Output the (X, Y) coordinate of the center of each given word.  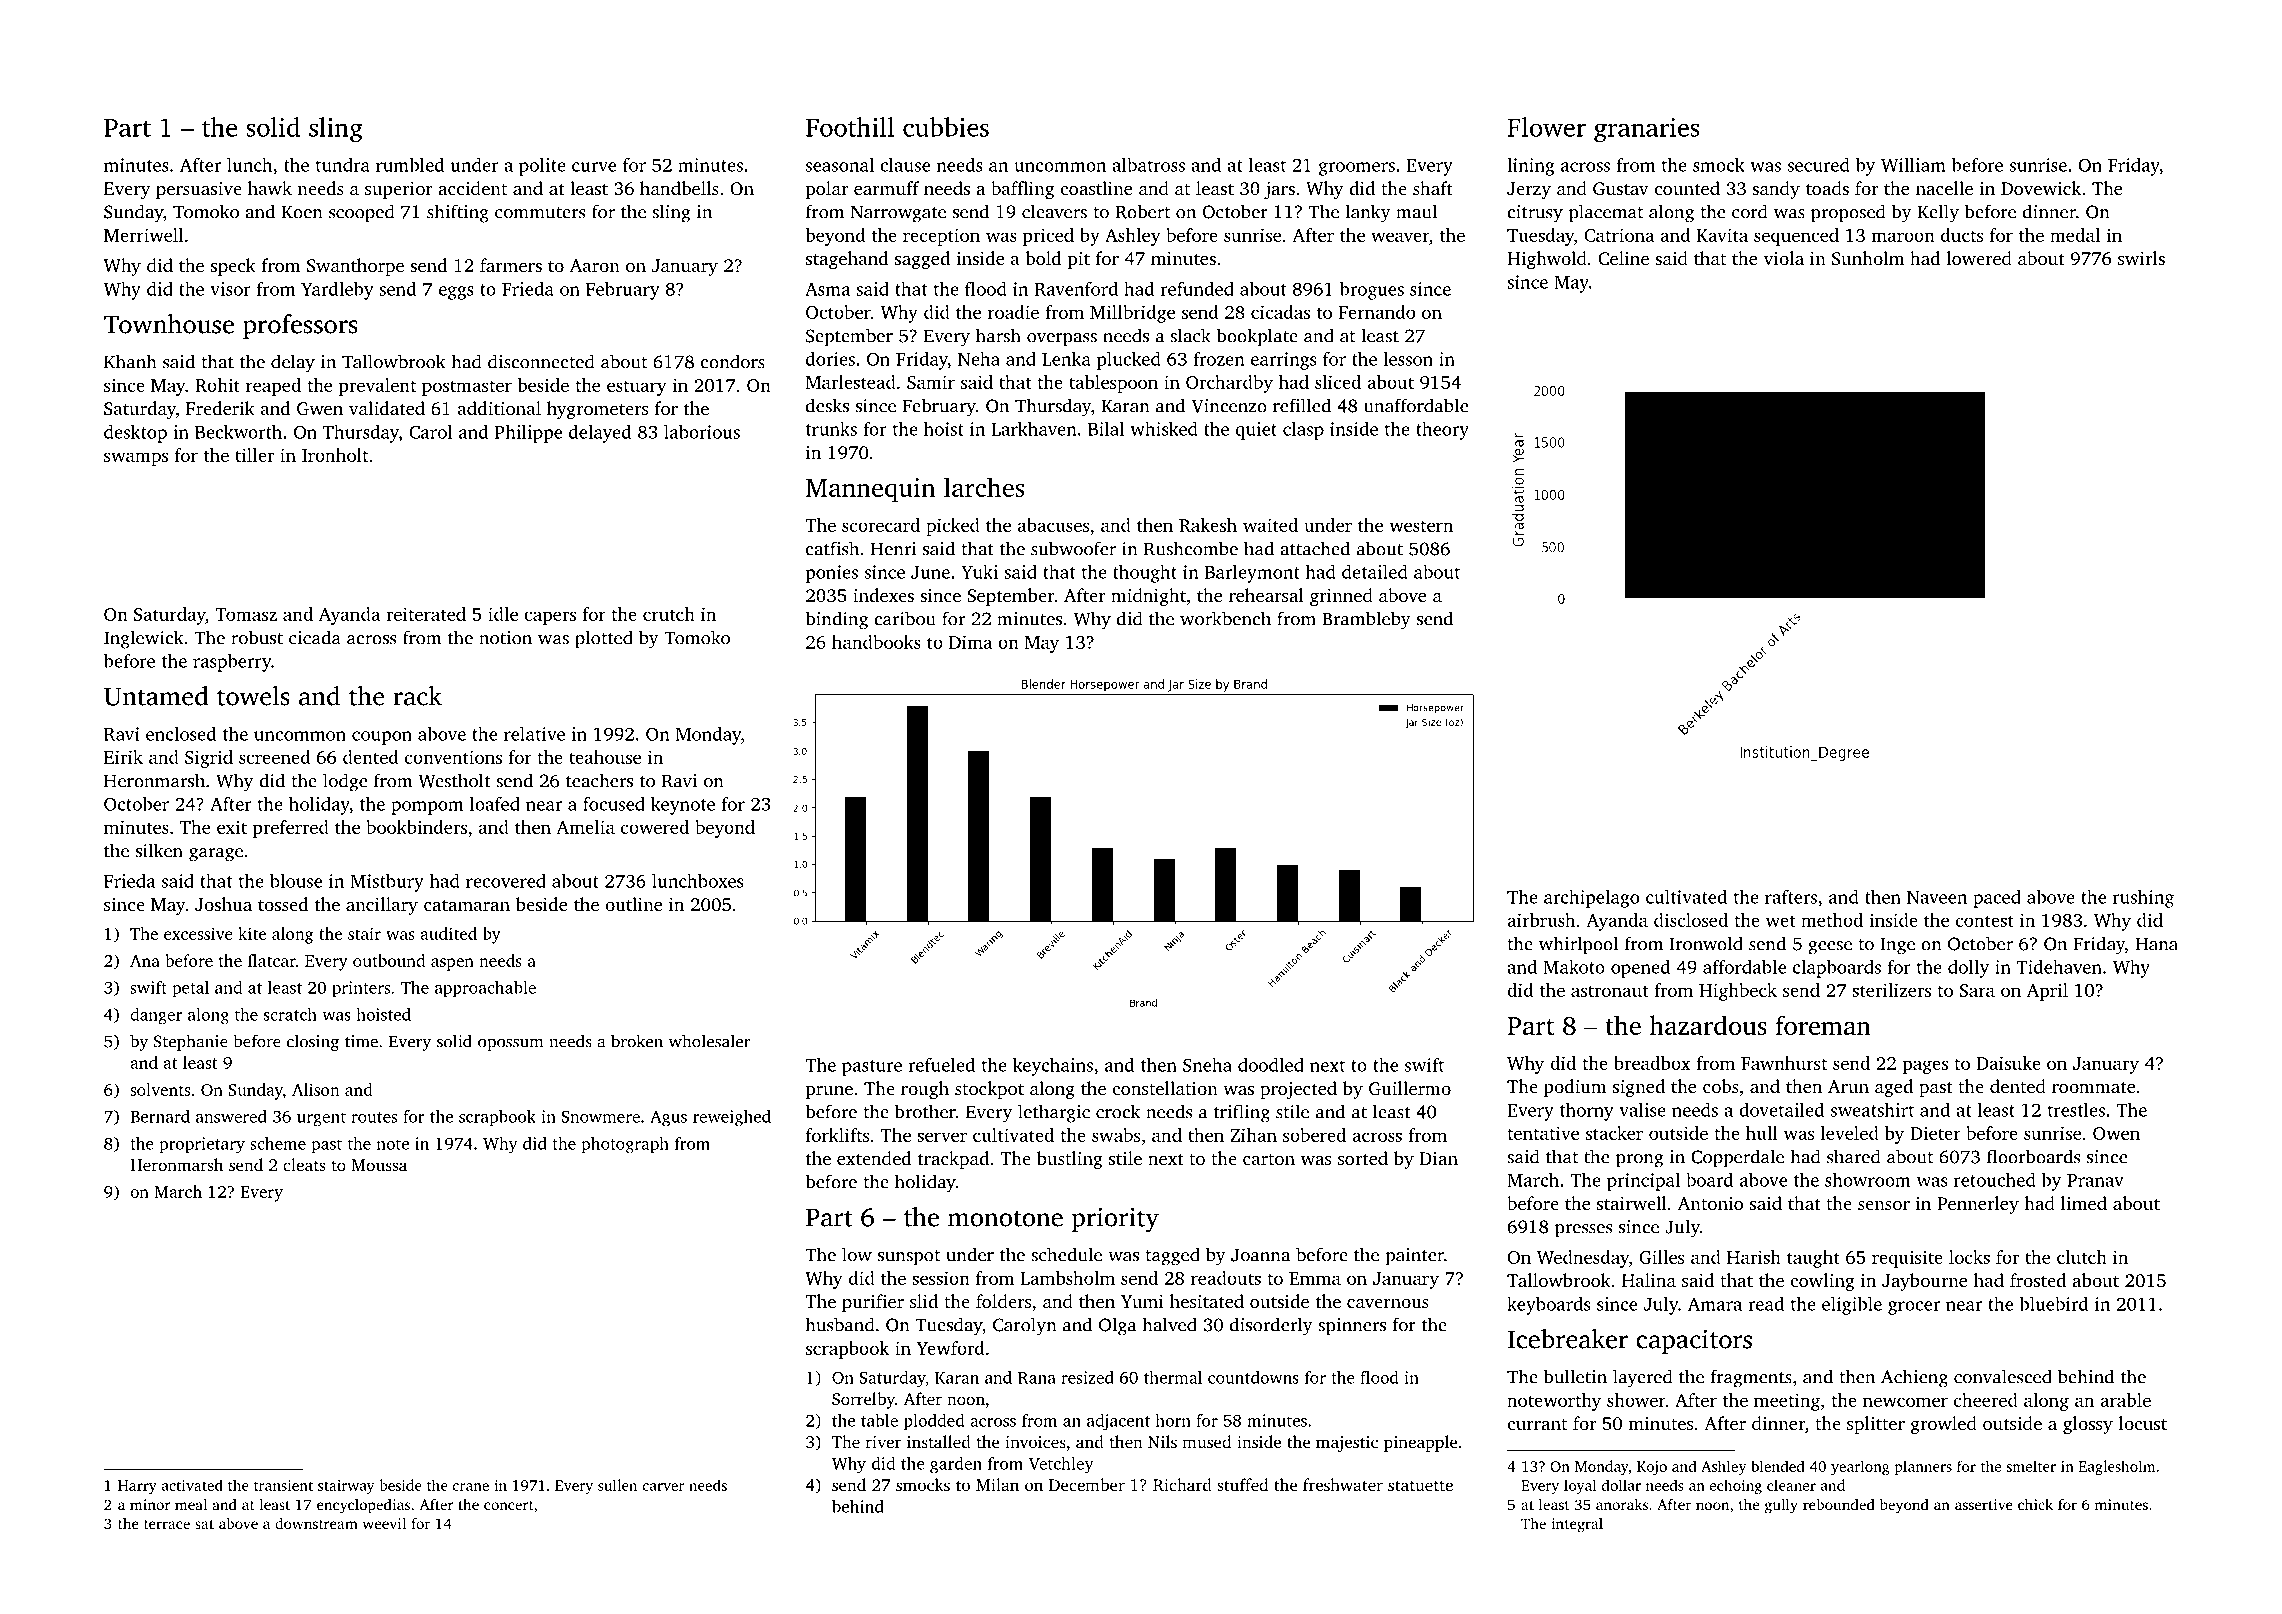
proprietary (202, 1145)
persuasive (199, 190)
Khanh (130, 361)
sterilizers (1891, 990)
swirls (2141, 258)
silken (159, 850)
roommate (2094, 1087)
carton (1269, 1159)
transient (283, 1485)
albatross (1148, 165)
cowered (655, 827)
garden (956, 1465)
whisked (1164, 429)
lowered (1979, 258)
